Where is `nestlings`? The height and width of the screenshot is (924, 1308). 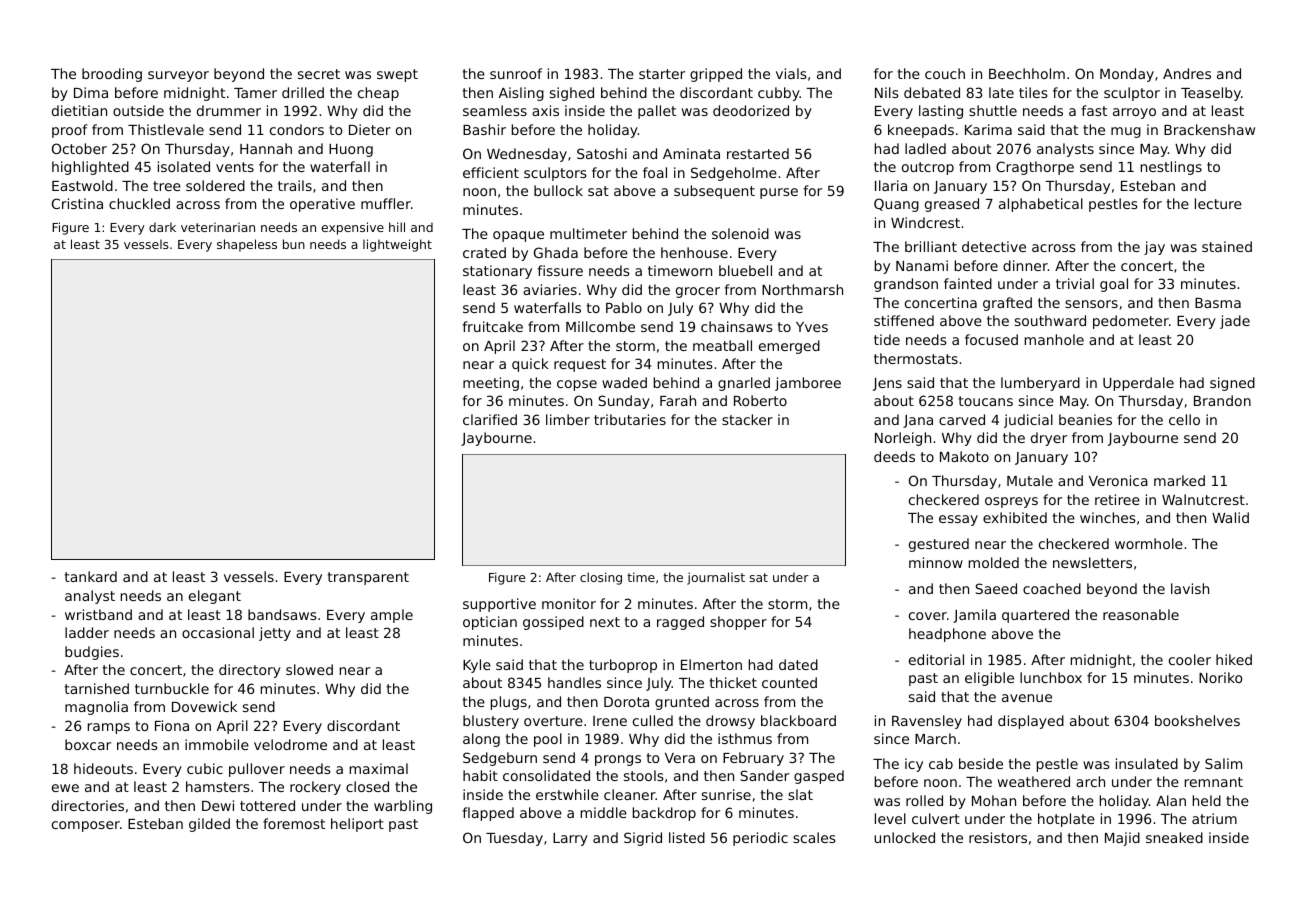 nestlings is located at coordinates (1171, 168).
